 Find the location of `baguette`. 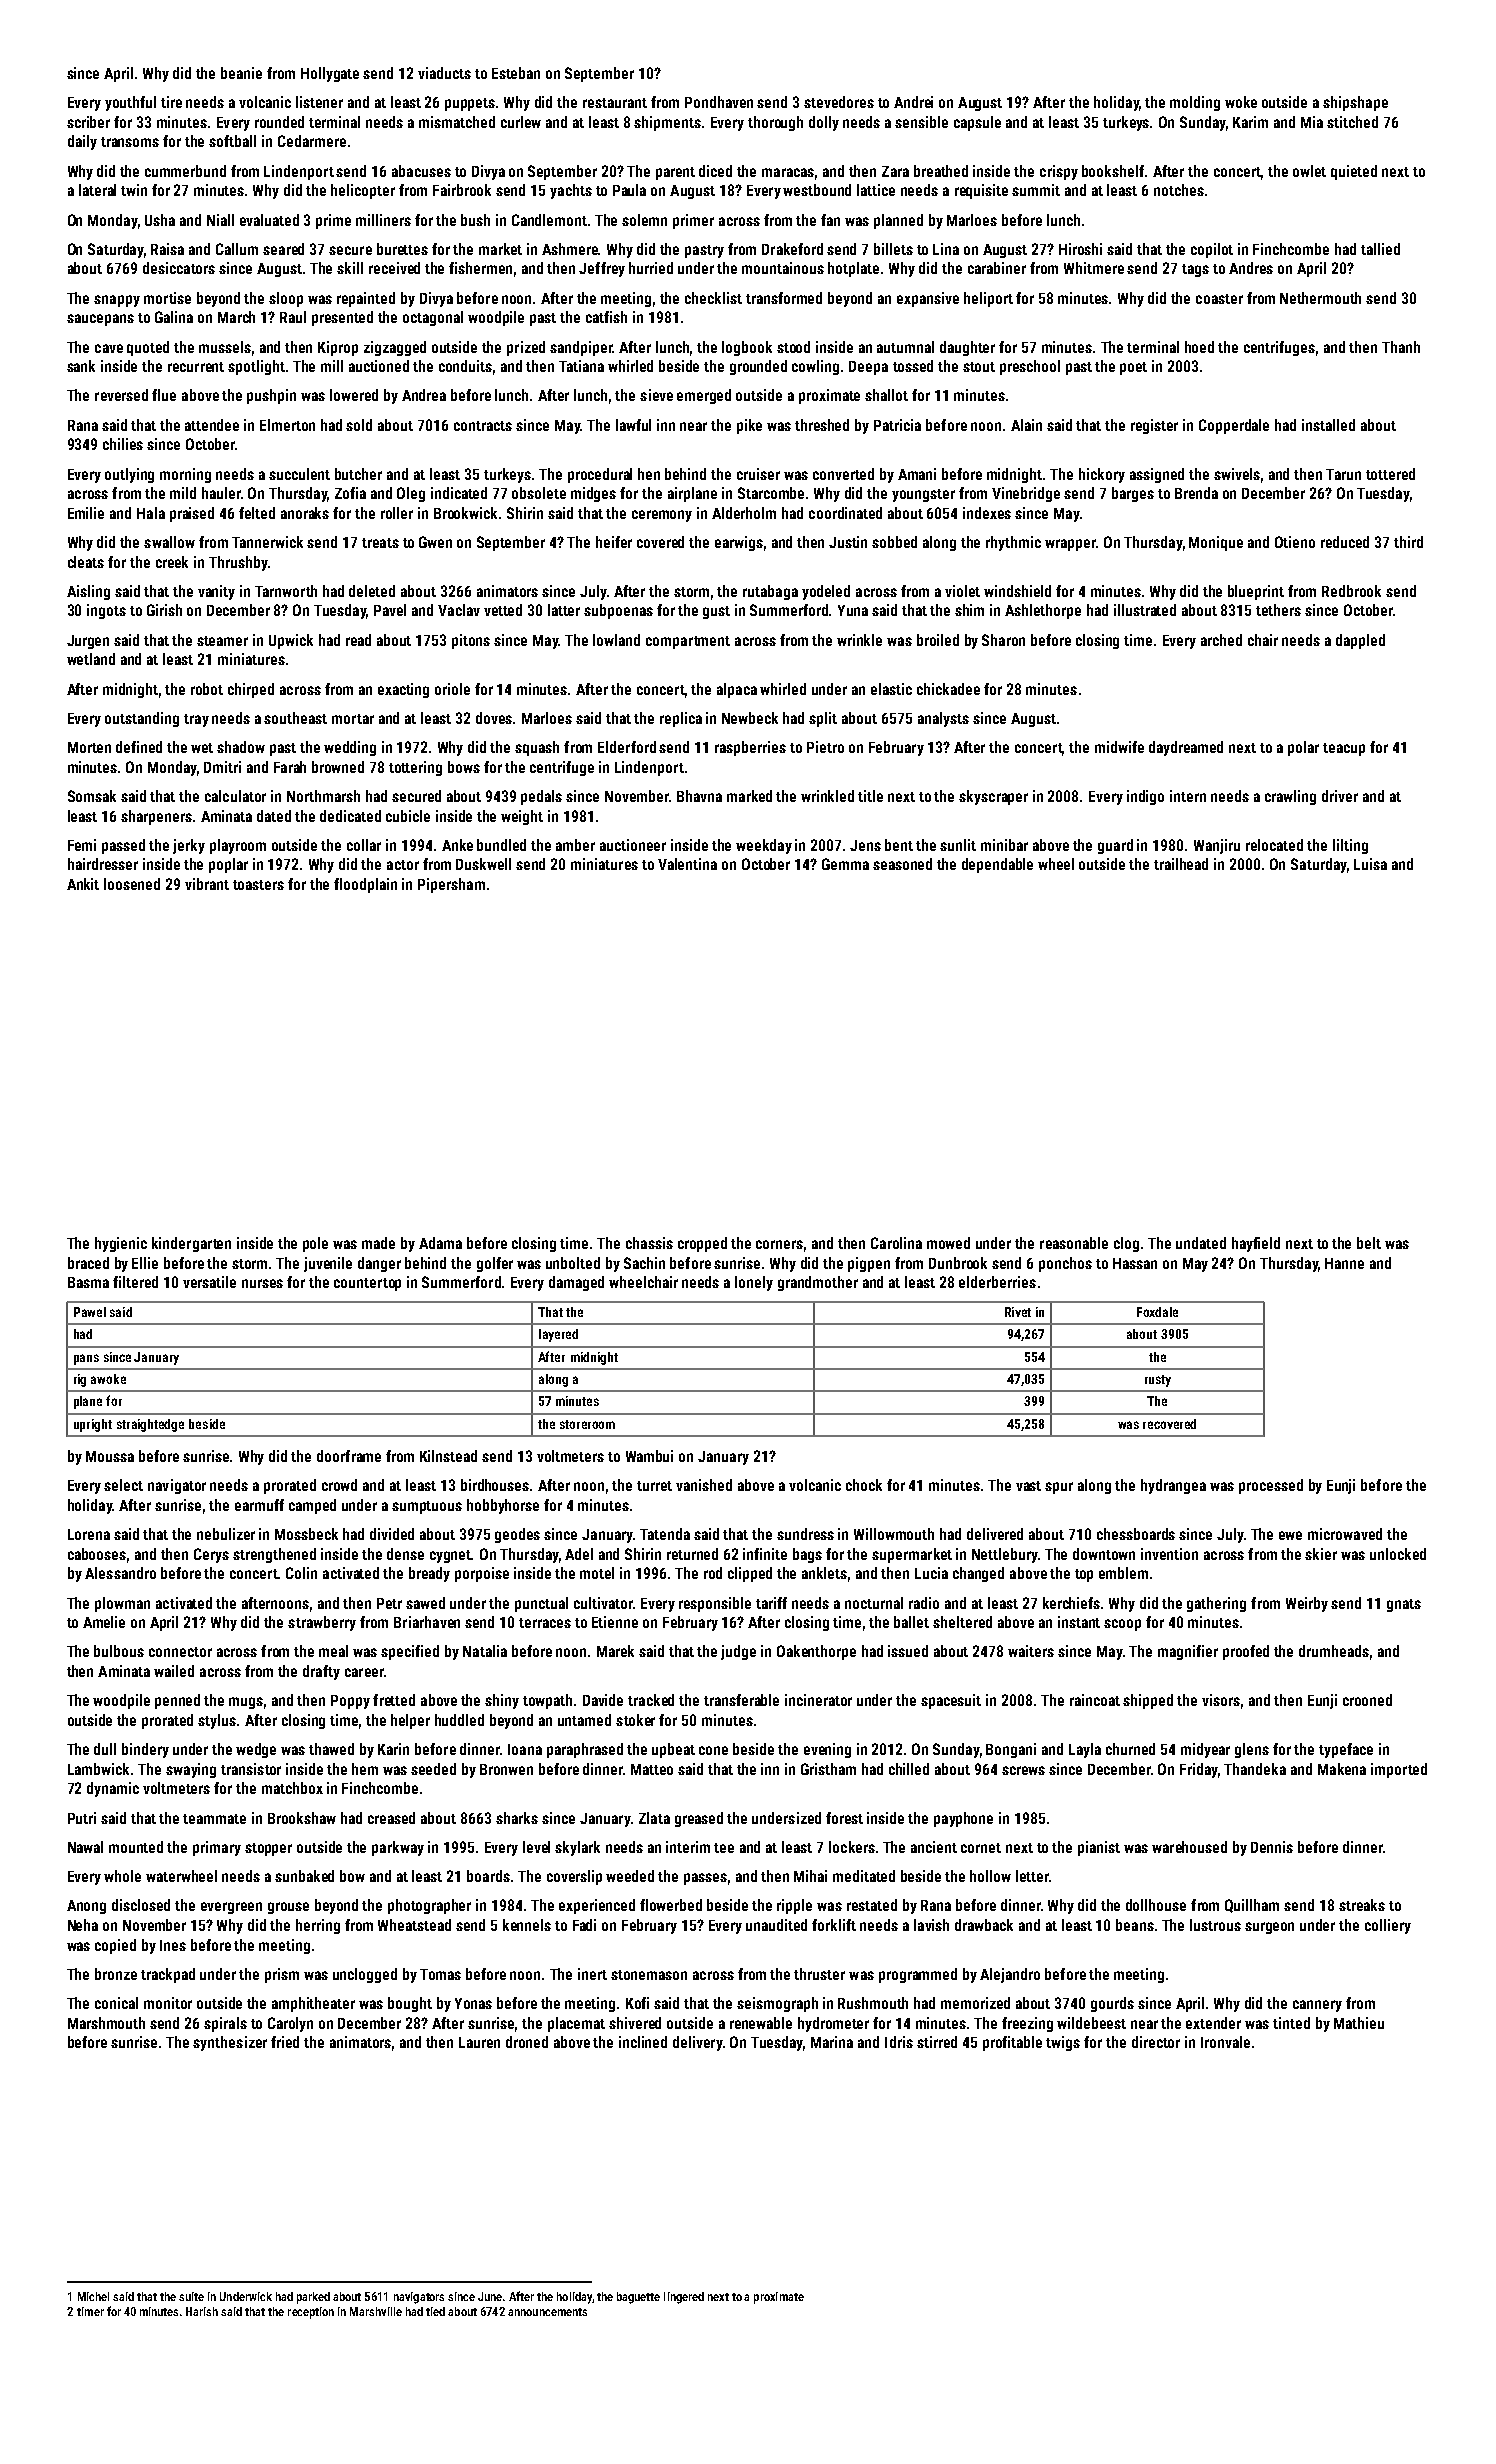

baguette is located at coordinates (638, 2298).
